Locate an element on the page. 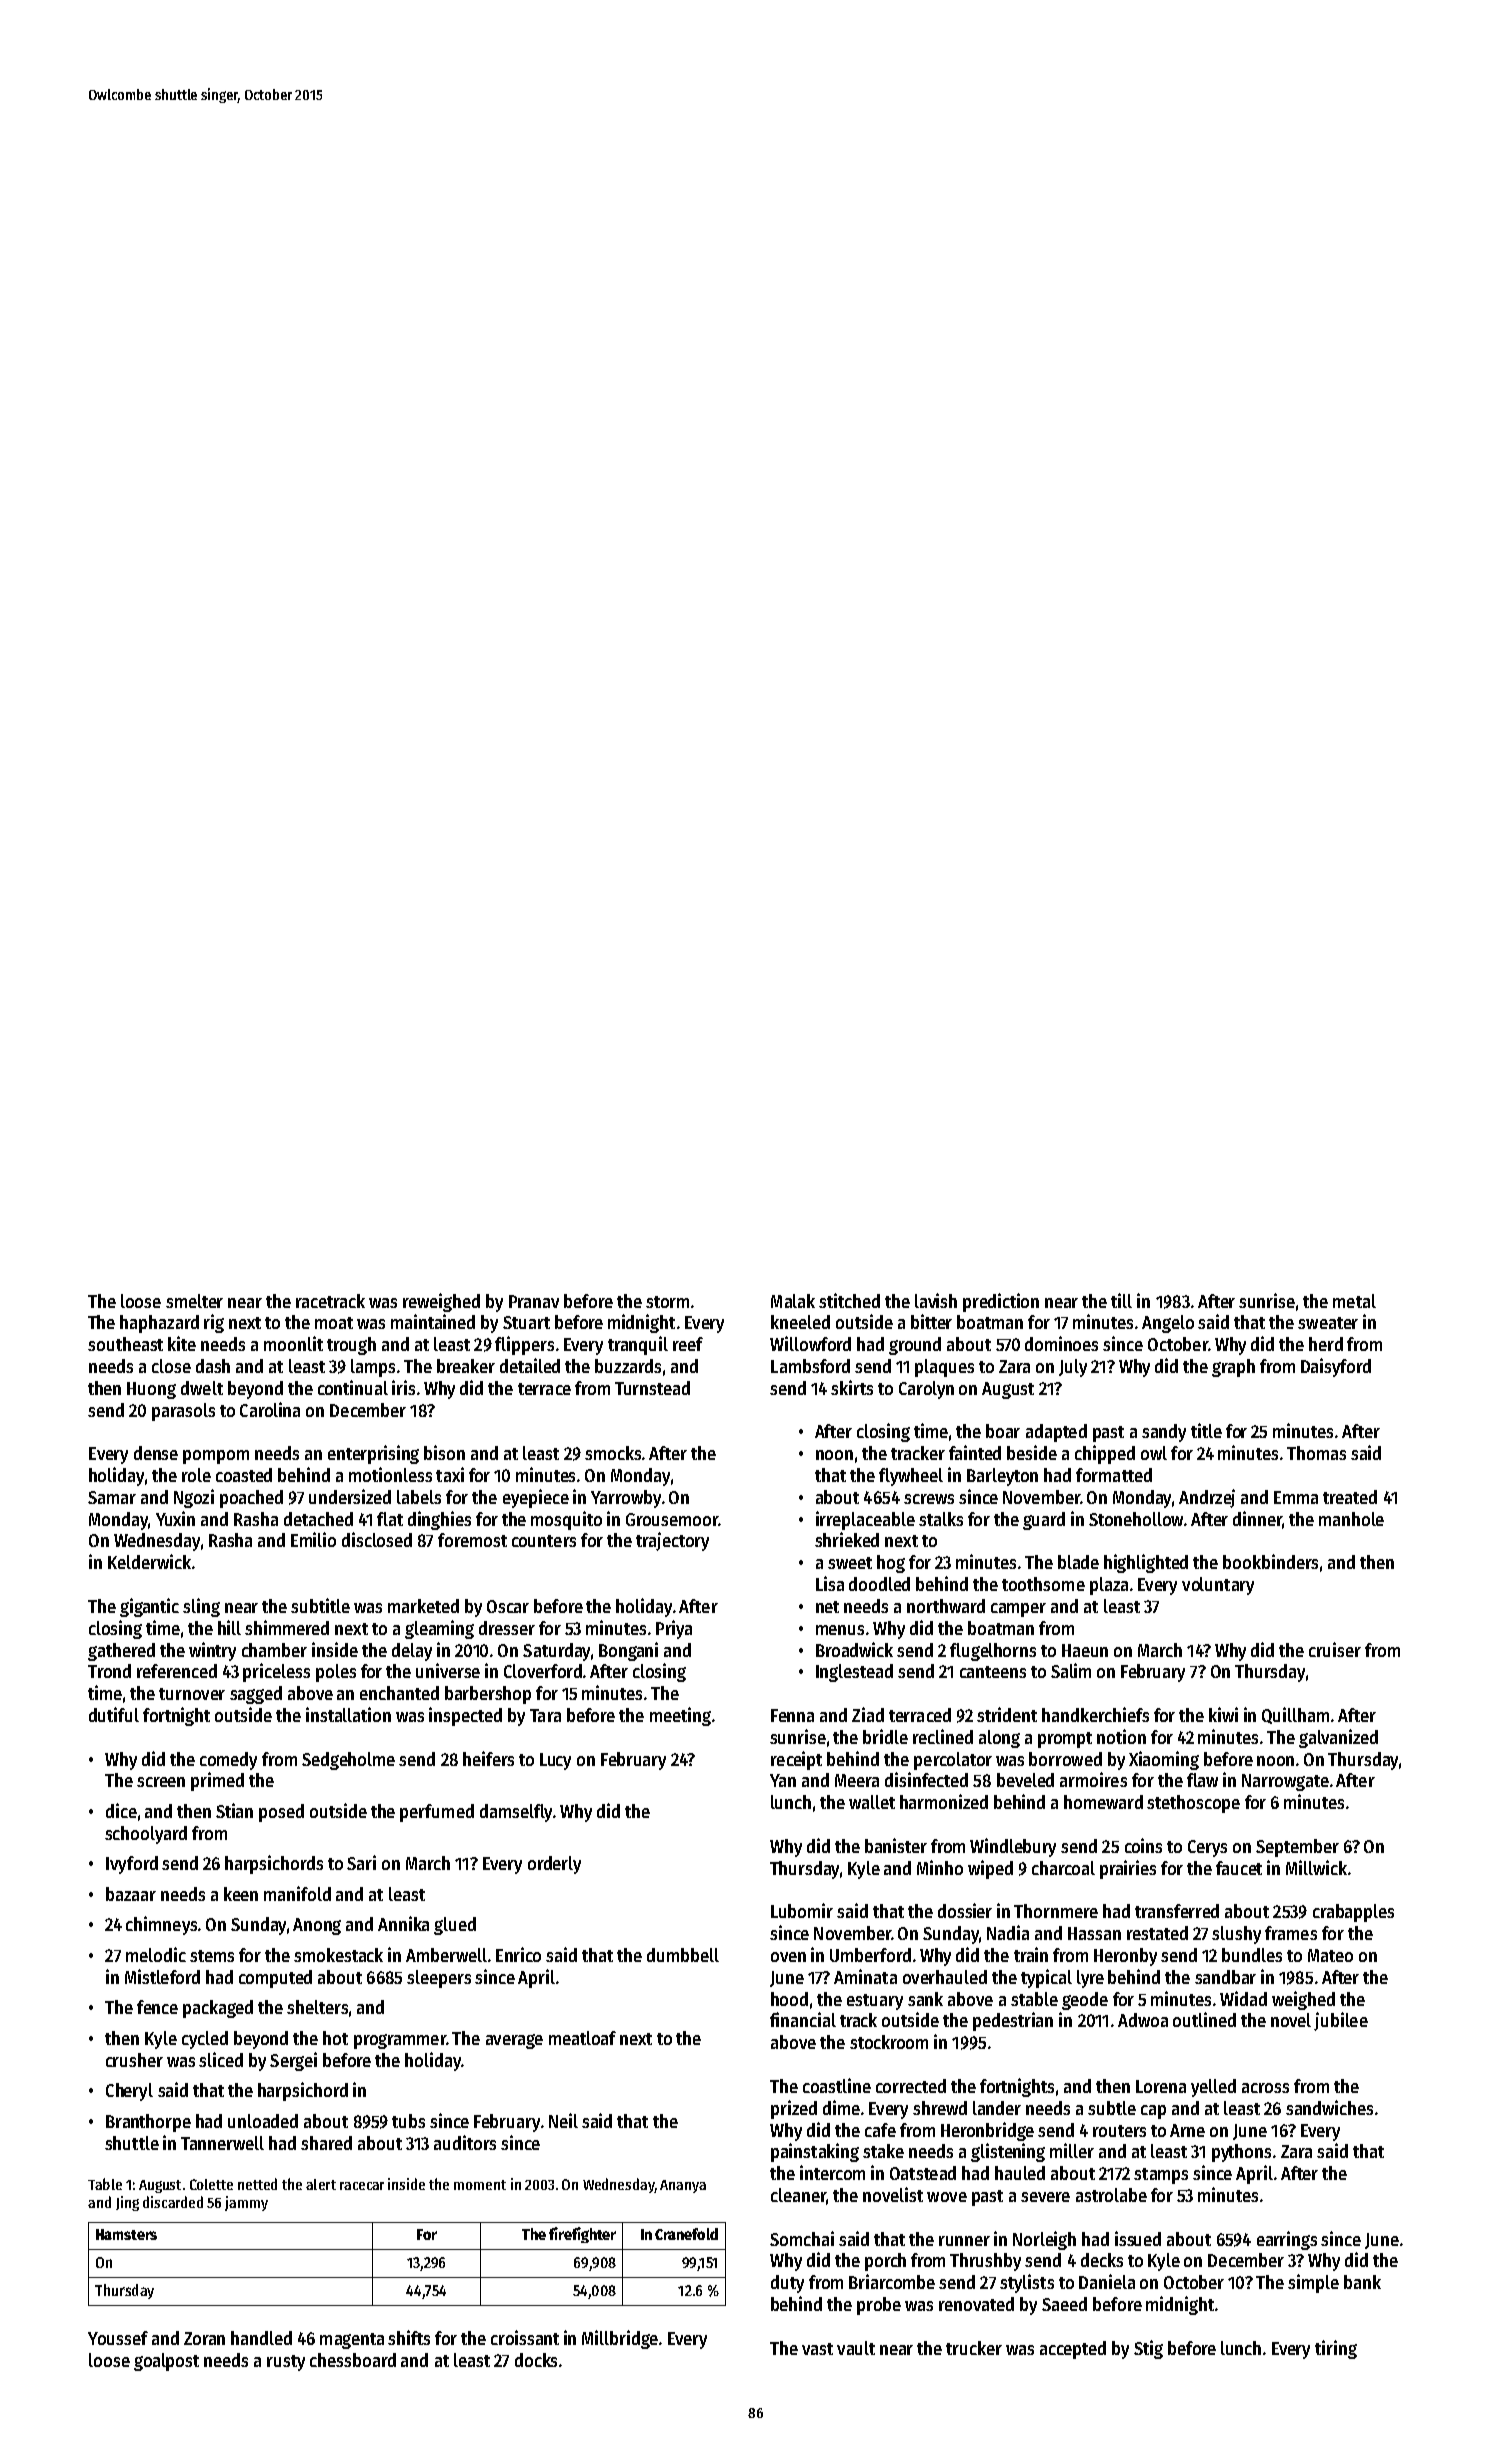  packaged is located at coordinates (218, 2009).
